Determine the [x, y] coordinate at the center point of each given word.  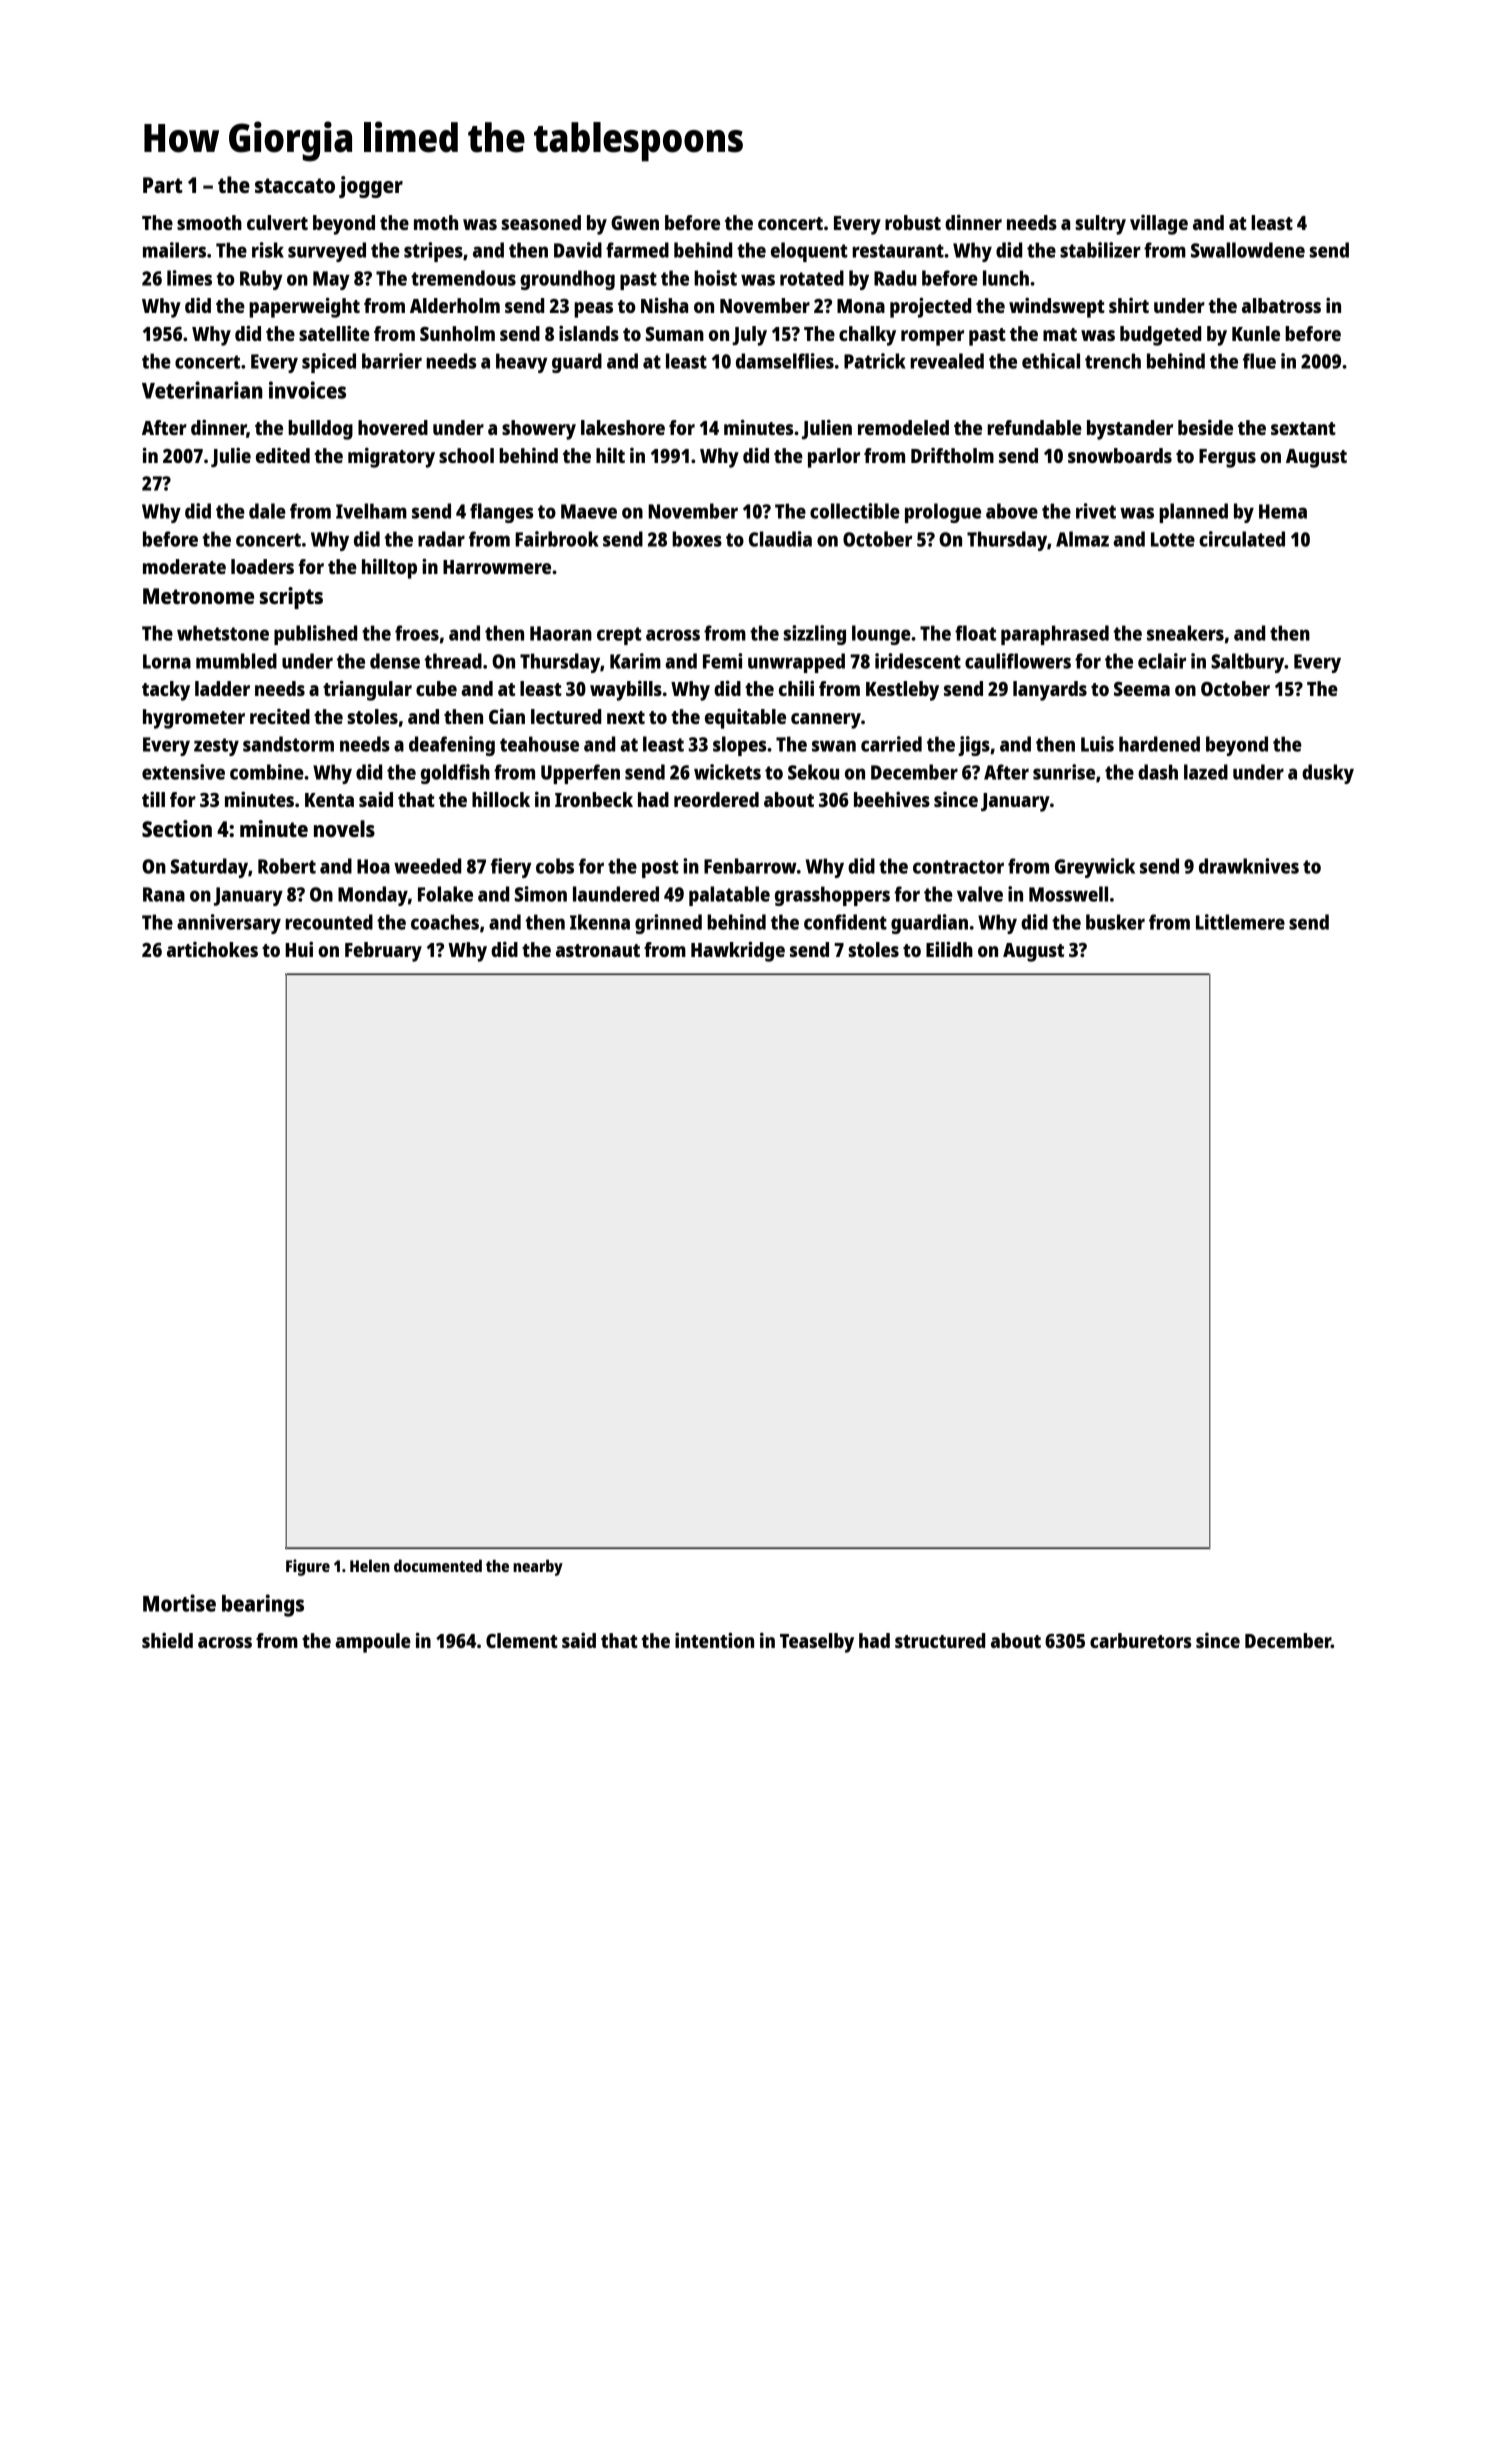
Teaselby [817, 1643]
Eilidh [949, 949]
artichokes [212, 949]
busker [1115, 922]
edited [283, 455]
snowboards [1120, 455]
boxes [697, 539]
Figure [308, 1567]
